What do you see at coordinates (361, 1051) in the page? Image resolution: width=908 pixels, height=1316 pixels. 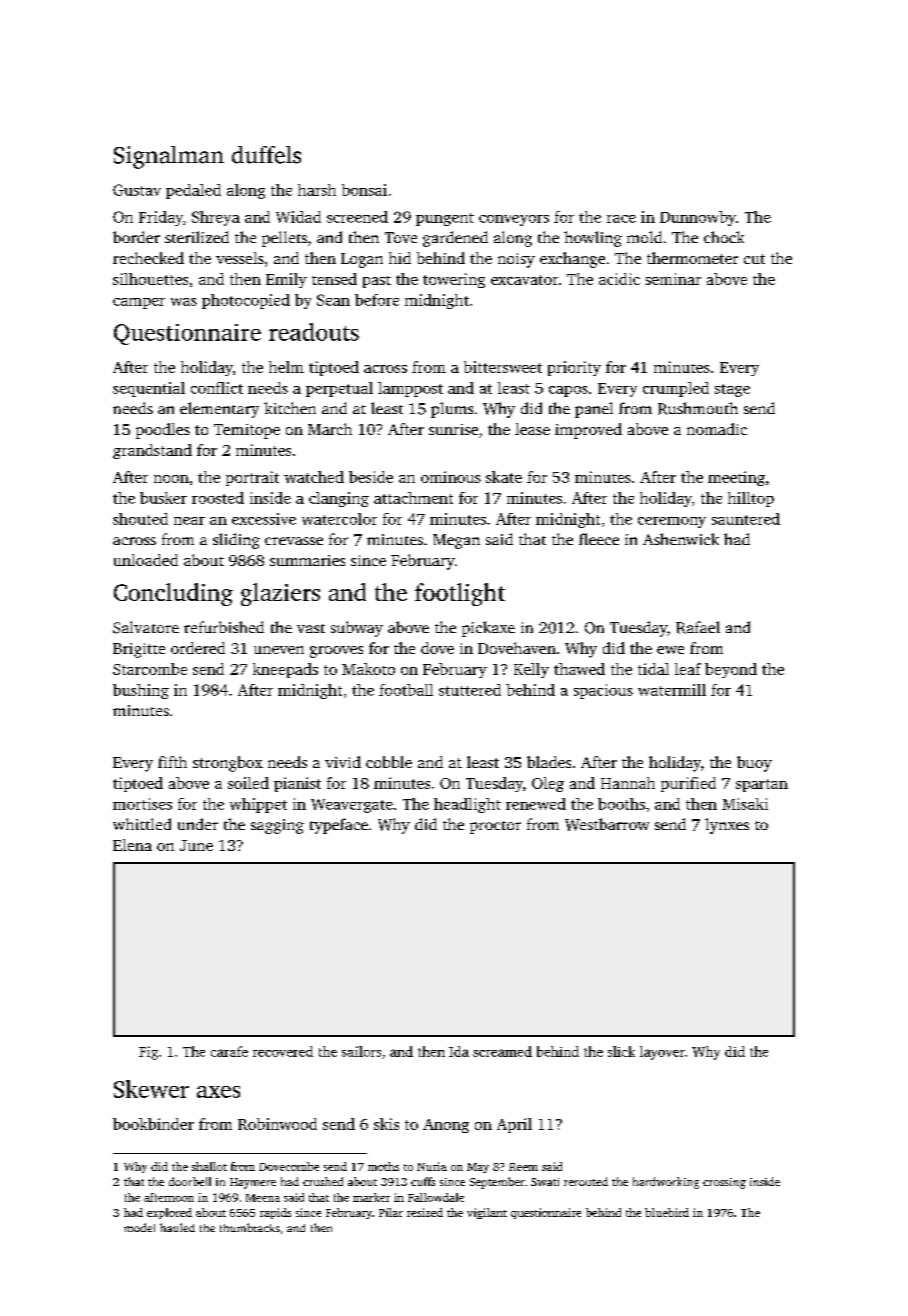 I see `sailors` at bounding box center [361, 1051].
